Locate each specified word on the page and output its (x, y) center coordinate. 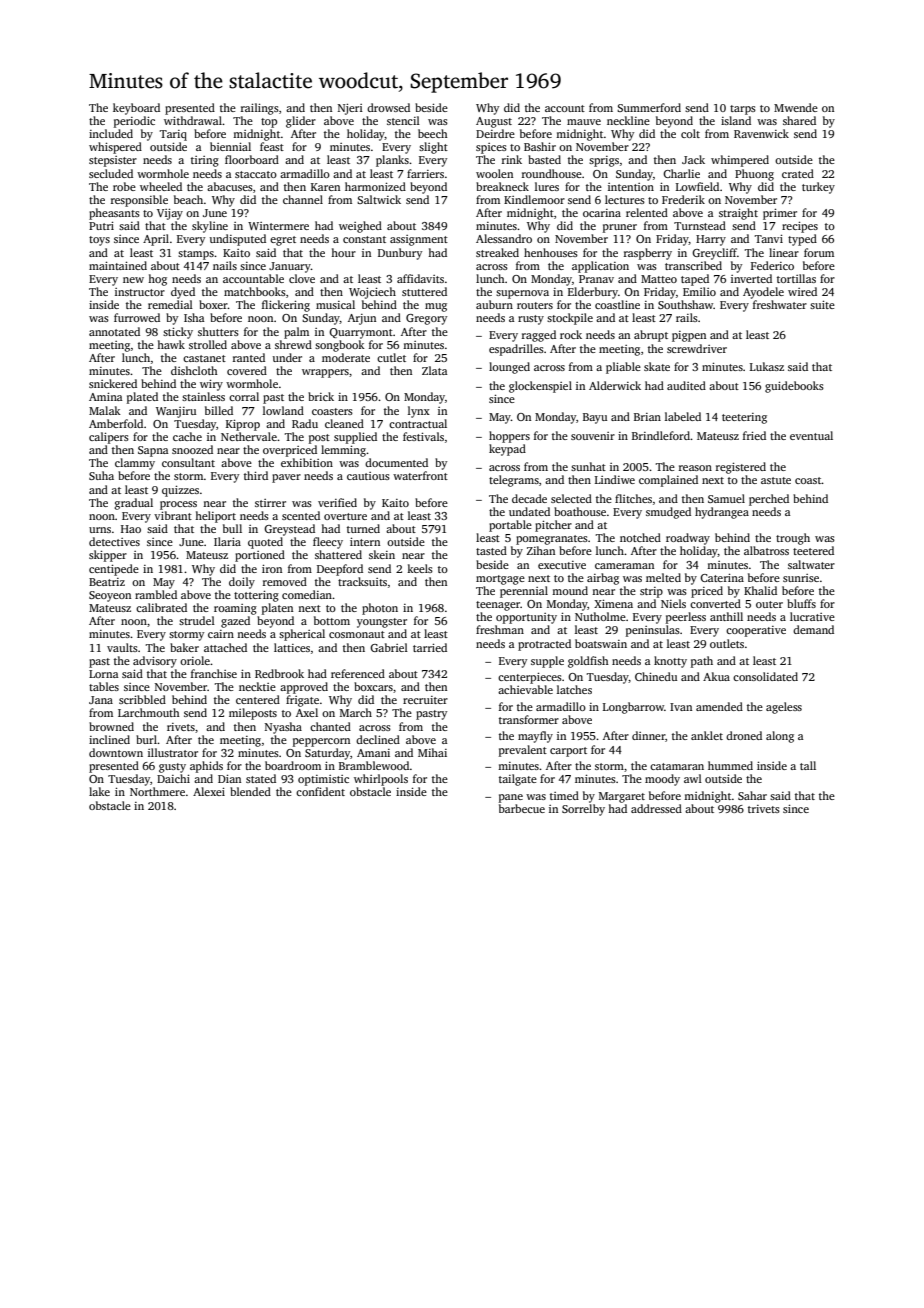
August (494, 122)
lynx (419, 412)
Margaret (622, 797)
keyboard (136, 109)
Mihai (432, 752)
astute (776, 480)
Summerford (649, 107)
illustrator (173, 752)
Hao (131, 529)
